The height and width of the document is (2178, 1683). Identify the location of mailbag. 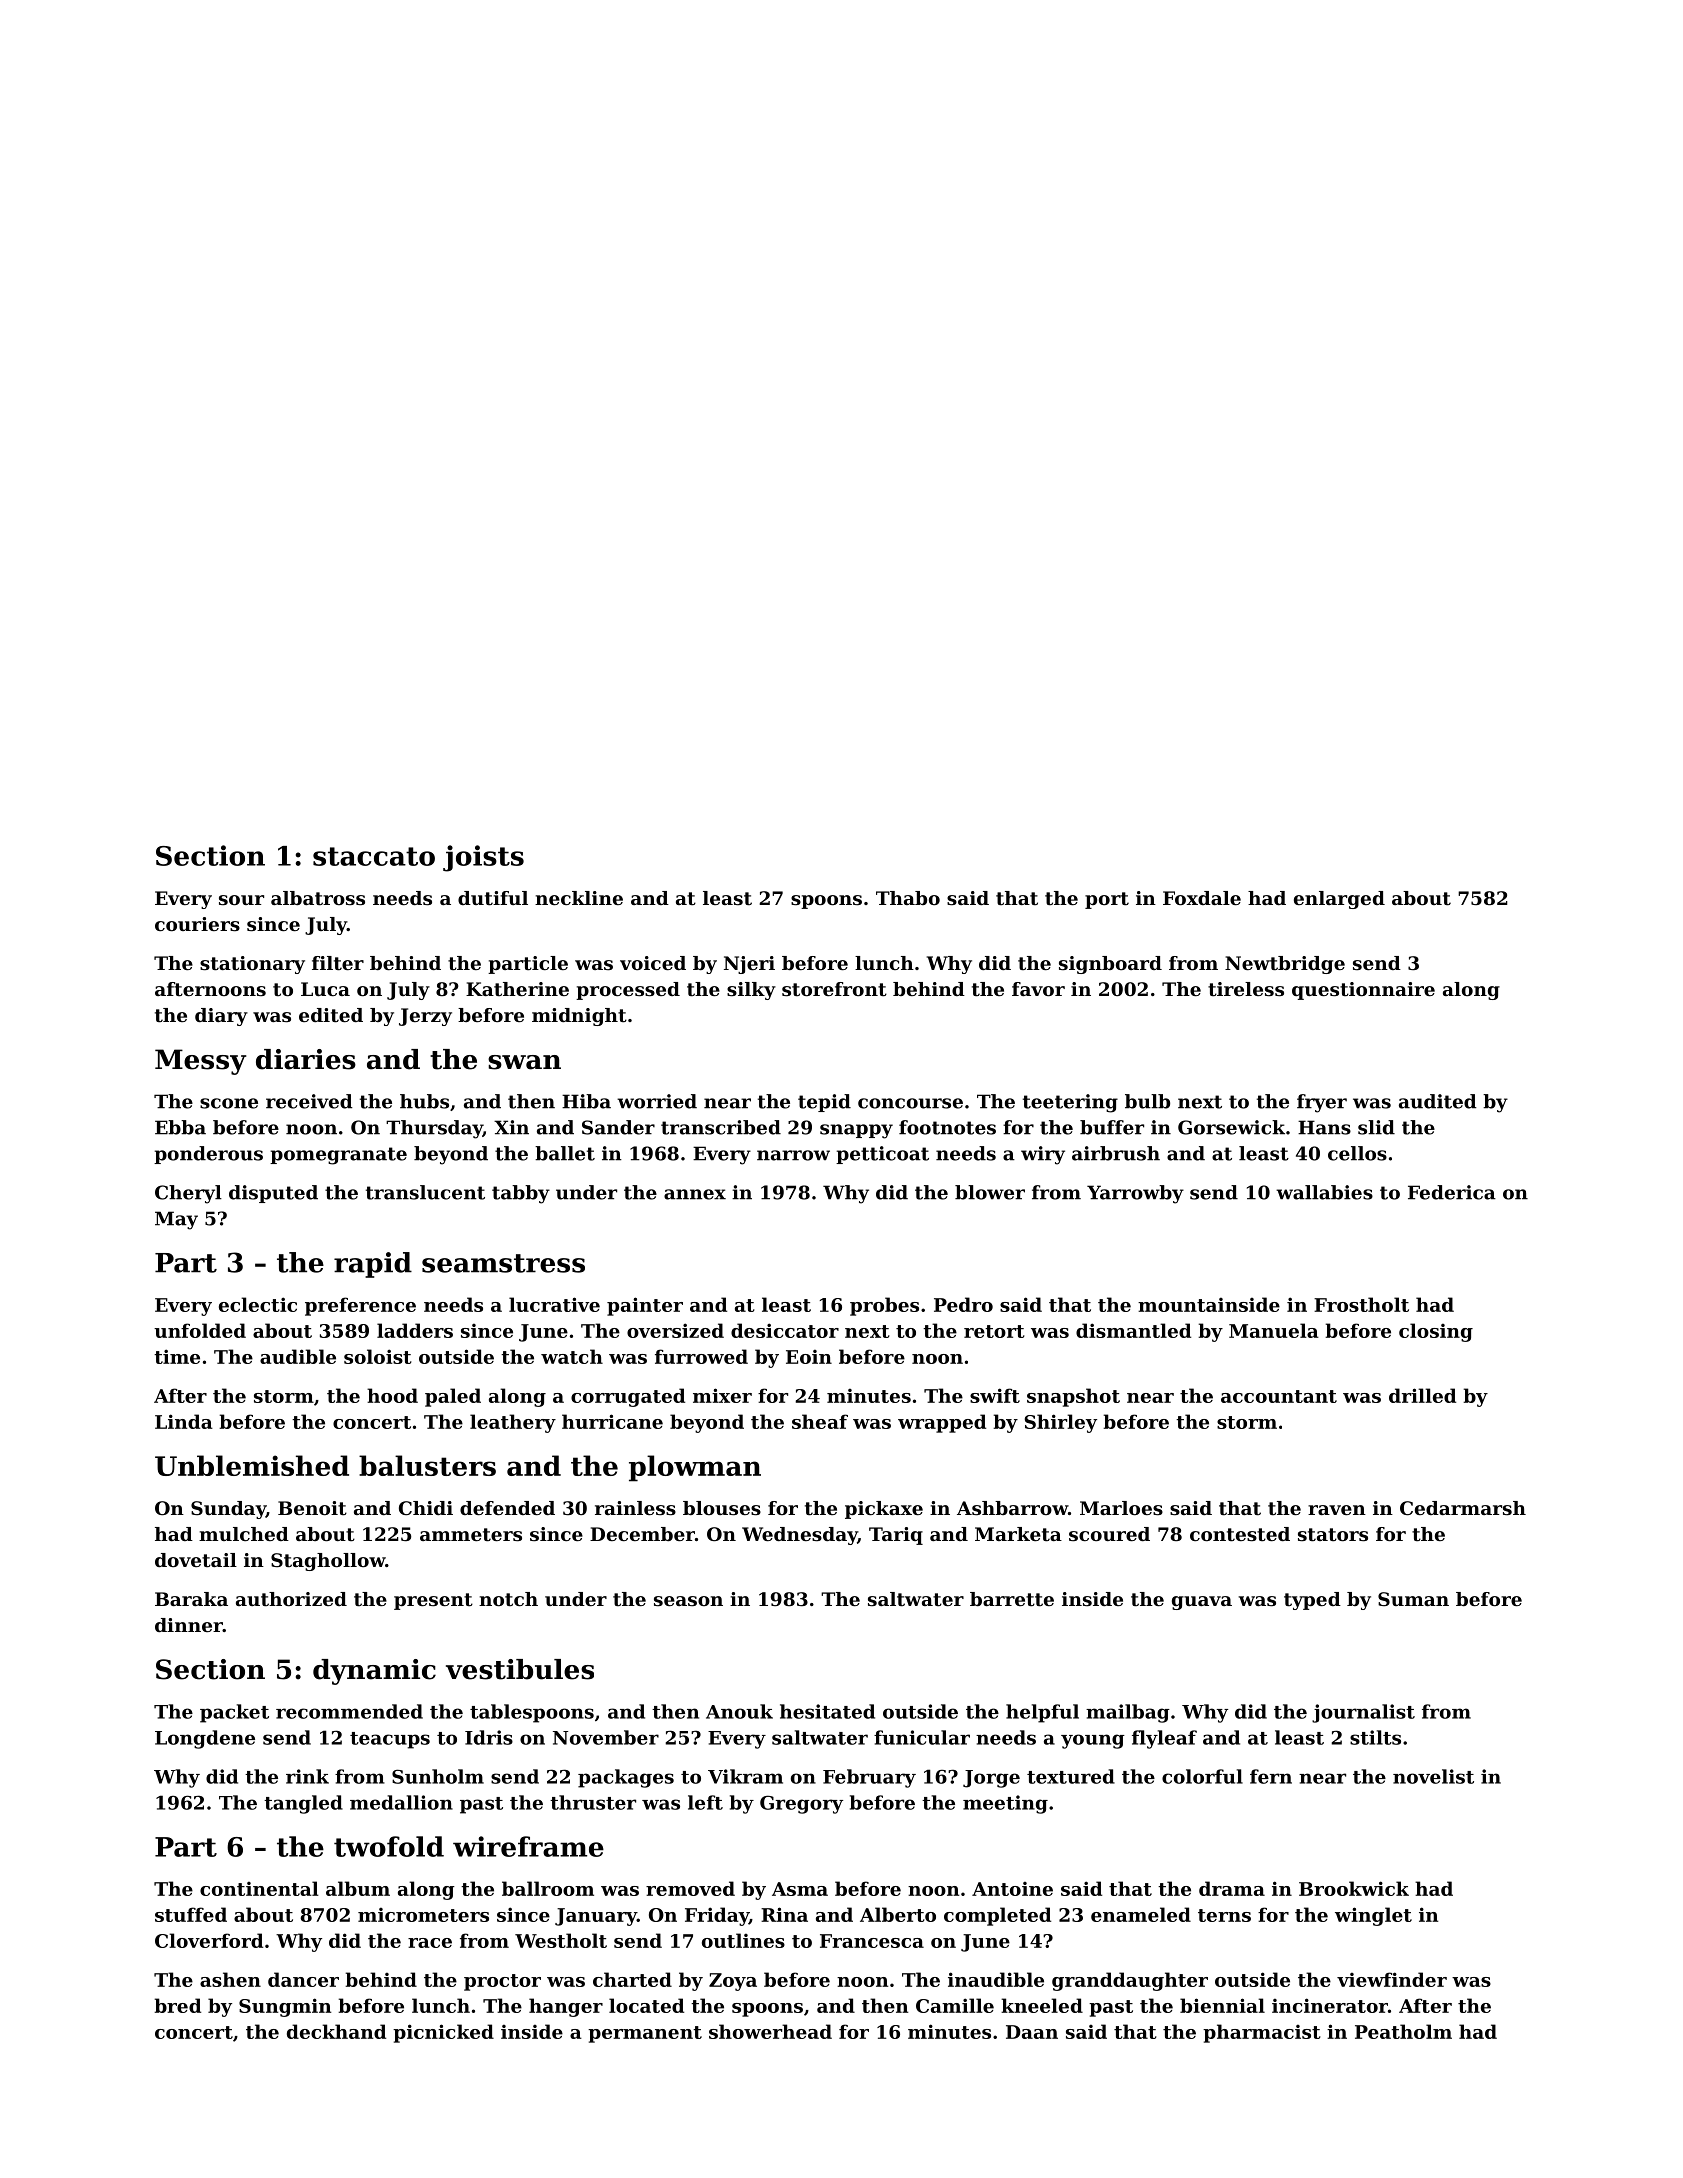
(1128, 1713).
